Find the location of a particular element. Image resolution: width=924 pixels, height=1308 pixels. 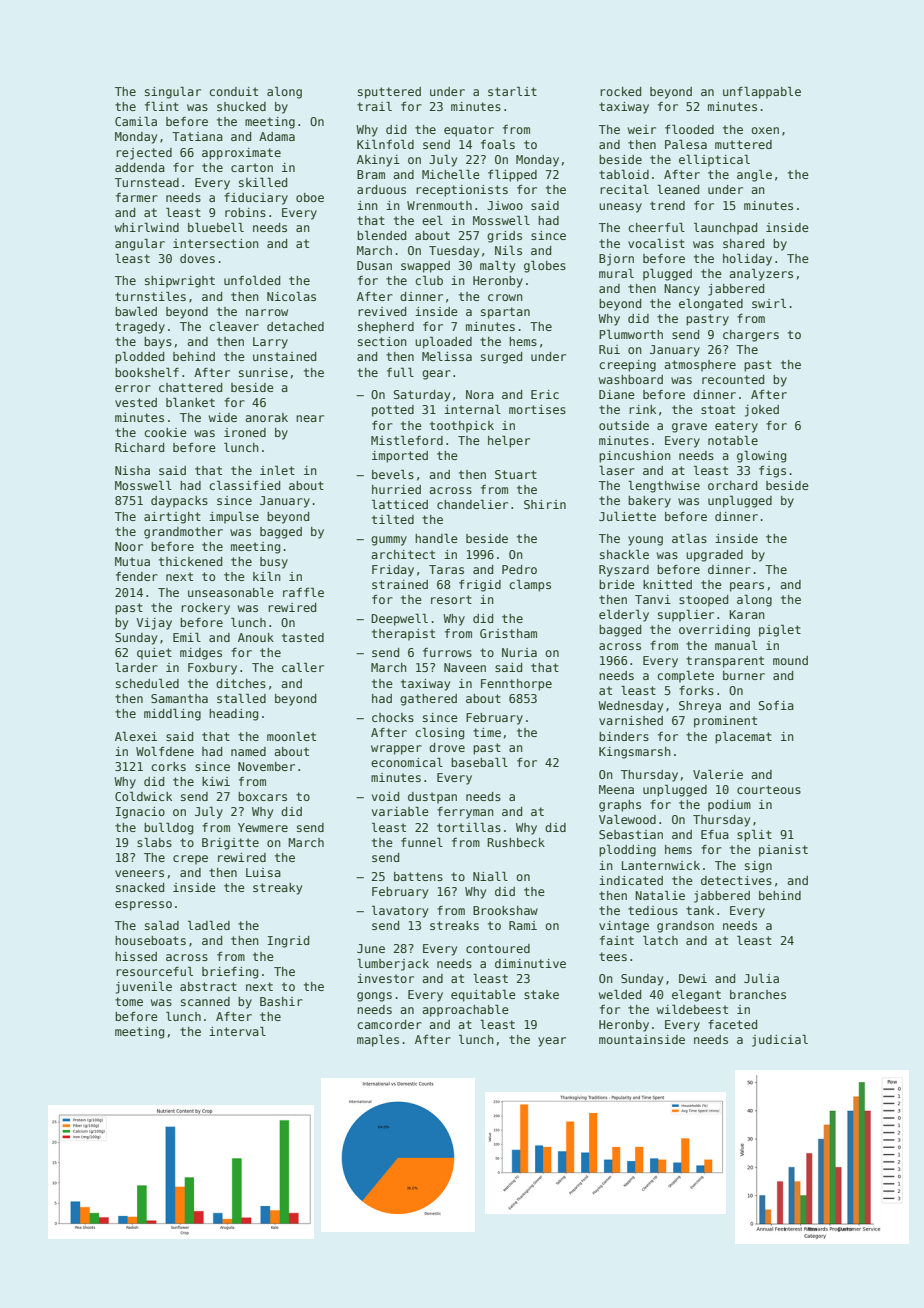

gongs is located at coordinates (374, 997).
